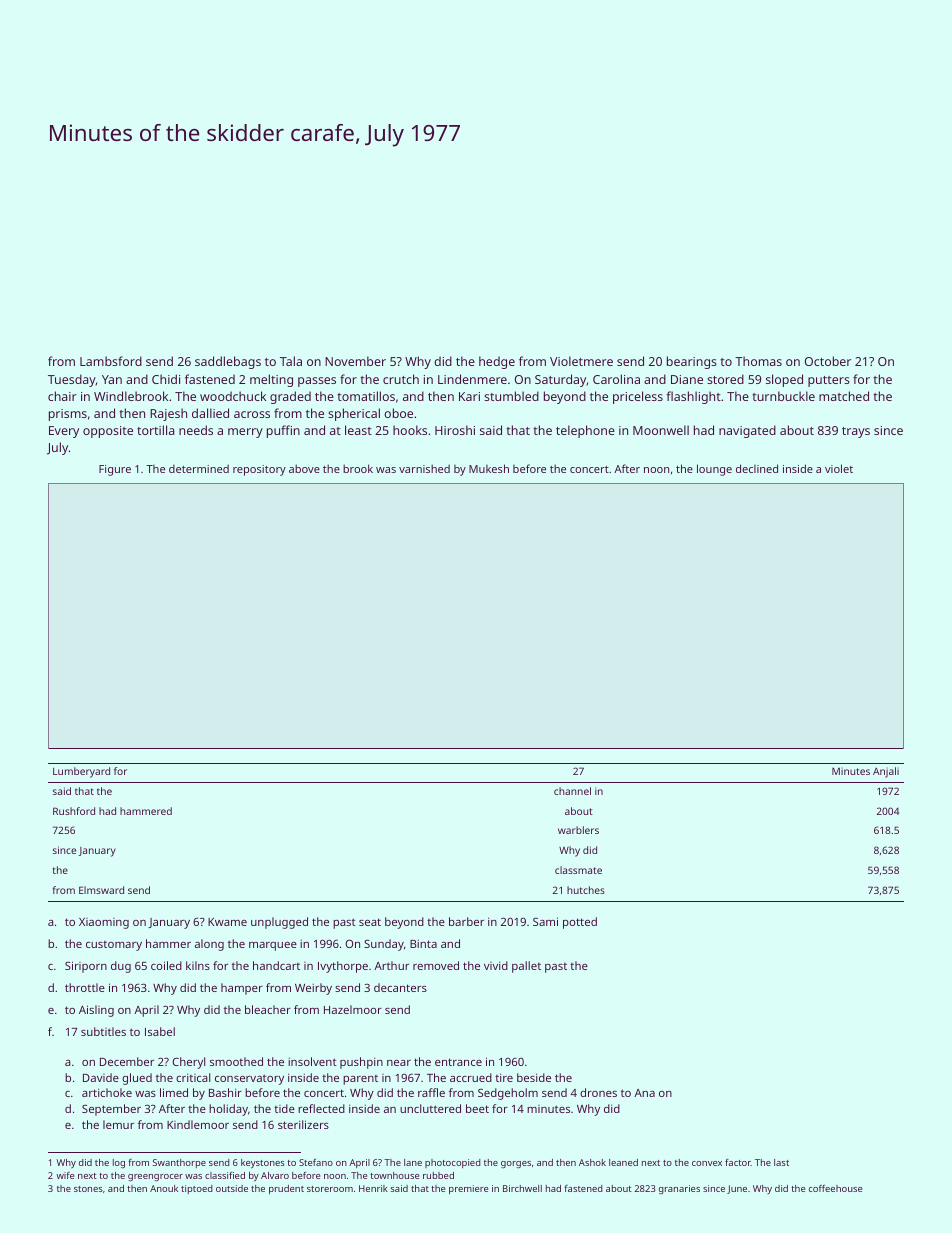  What do you see at coordinates (828, 361) in the screenshot?
I see `October` at bounding box center [828, 361].
